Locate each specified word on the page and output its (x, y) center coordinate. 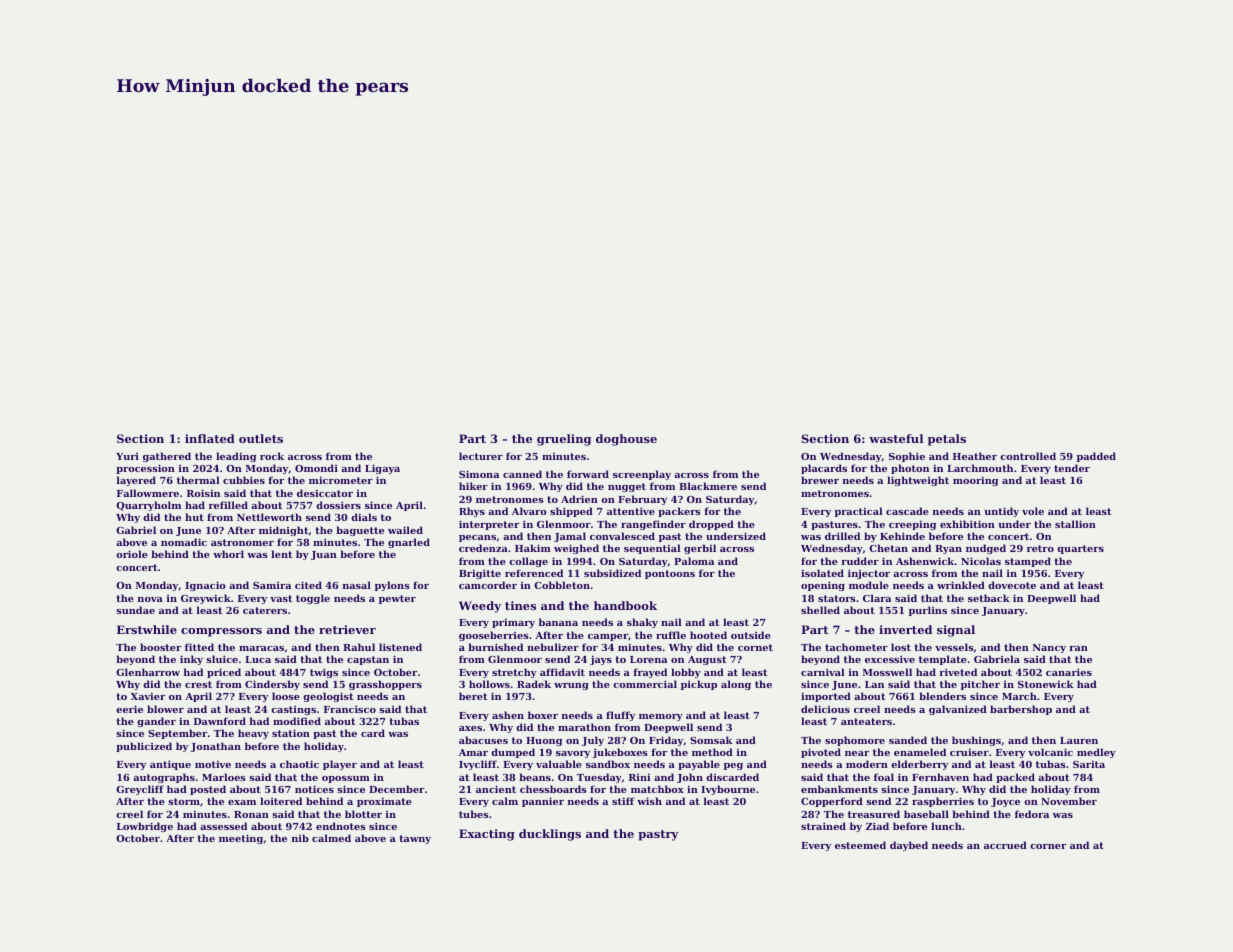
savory (573, 754)
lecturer (481, 456)
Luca (258, 659)
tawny (415, 839)
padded (1096, 457)
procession (145, 469)
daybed (909, 846)
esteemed (860, 845)
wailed (405, 530)
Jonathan (216, 747)
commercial (645, 684)
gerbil (700, 549)
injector (869, 574)
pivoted (821, 753)
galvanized (958, 710)
